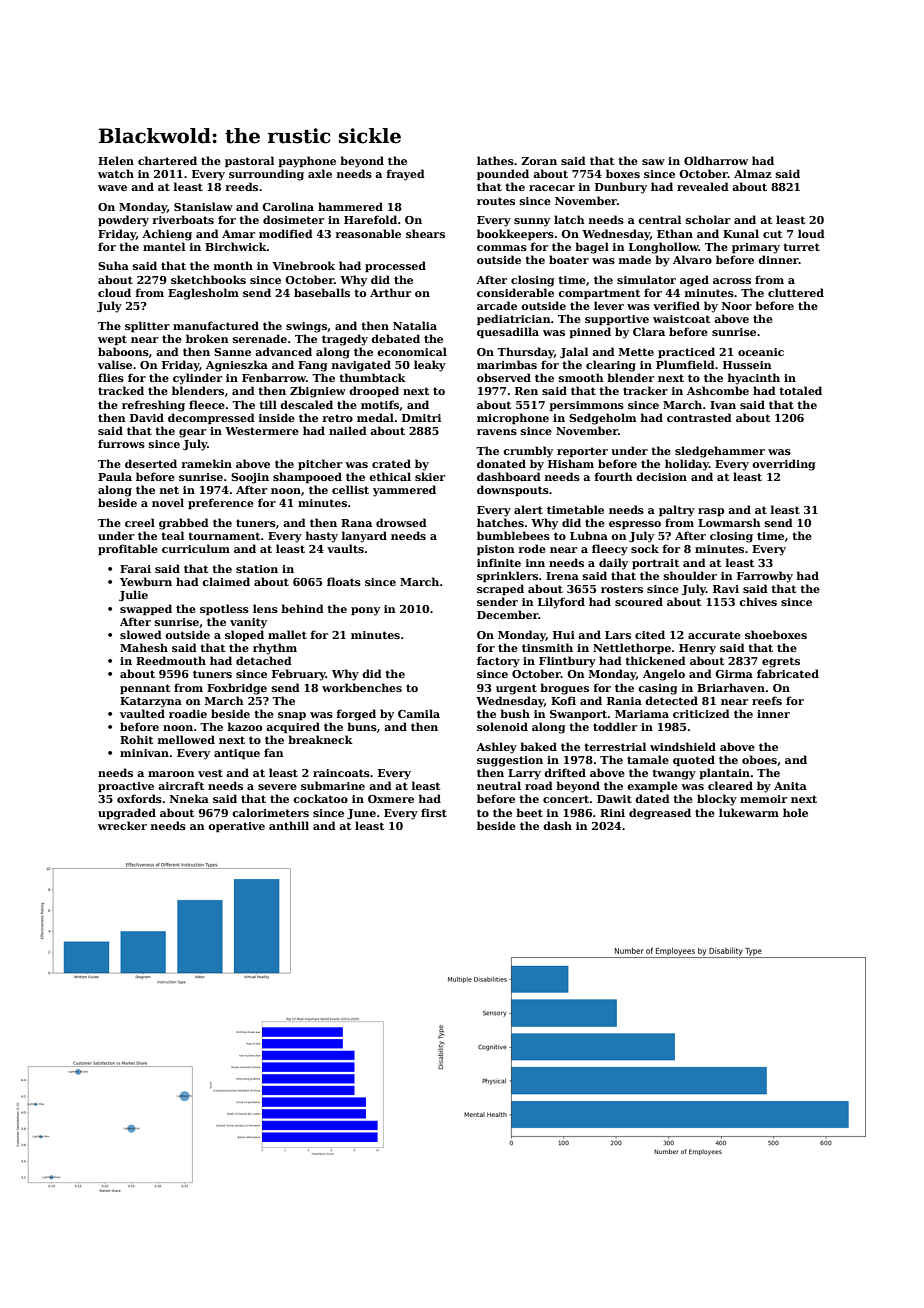 The image size is (924, 1308). Describe the element at coordinates (529, 812) in the screenshot. I see `beet` at that location.
